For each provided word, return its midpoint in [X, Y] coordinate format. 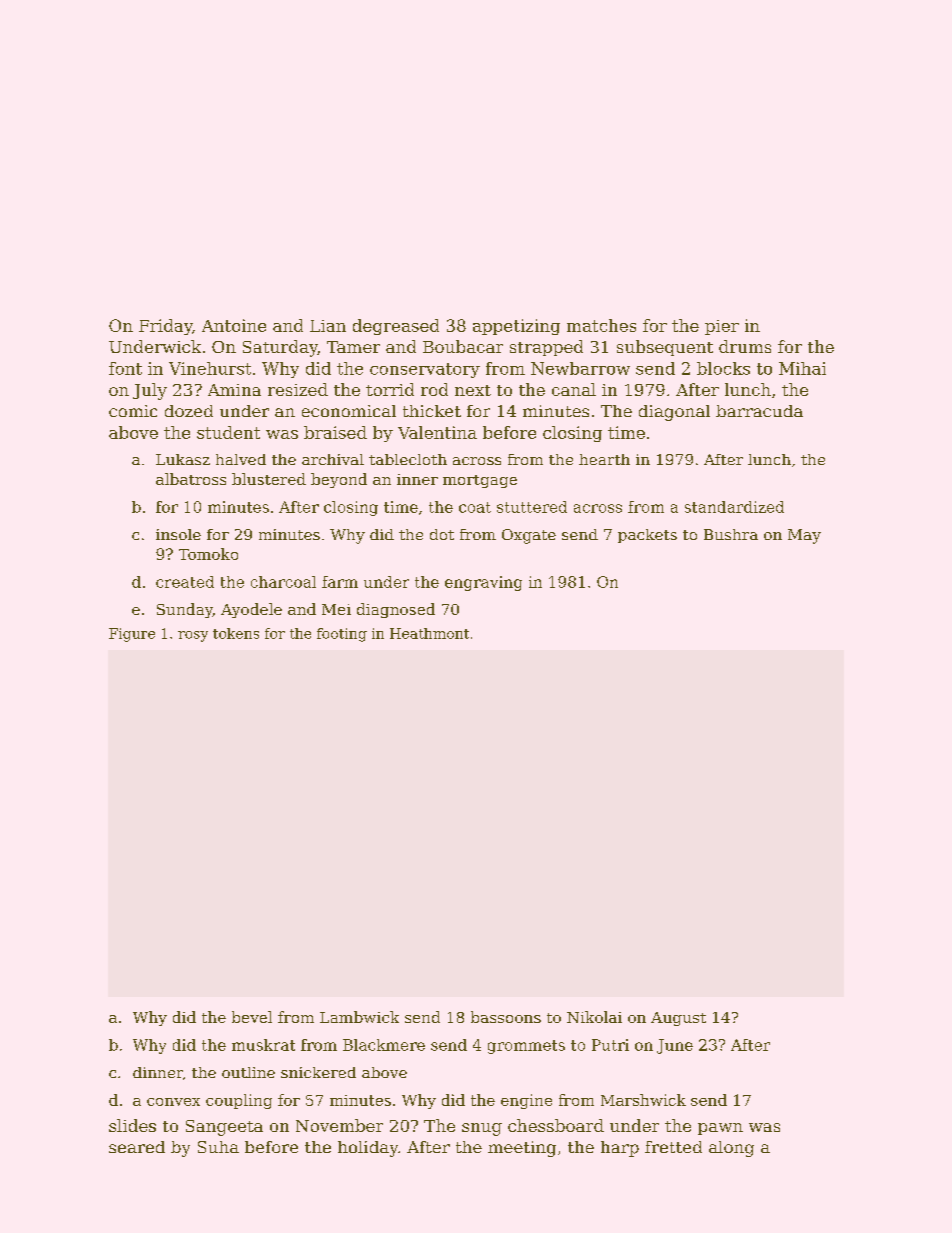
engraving [483, 583]
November [339, 1125]
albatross [191, 479]
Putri [610, 1045]
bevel [252, 1017]
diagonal [674, 413]
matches [601, 325]
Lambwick [359, 1017]
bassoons [506, 1017]
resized [298, 389]
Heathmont [429, 633]
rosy [193, 636]
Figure [132, 635]
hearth [604, 459]
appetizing [516, 327]
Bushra [731, 534]
